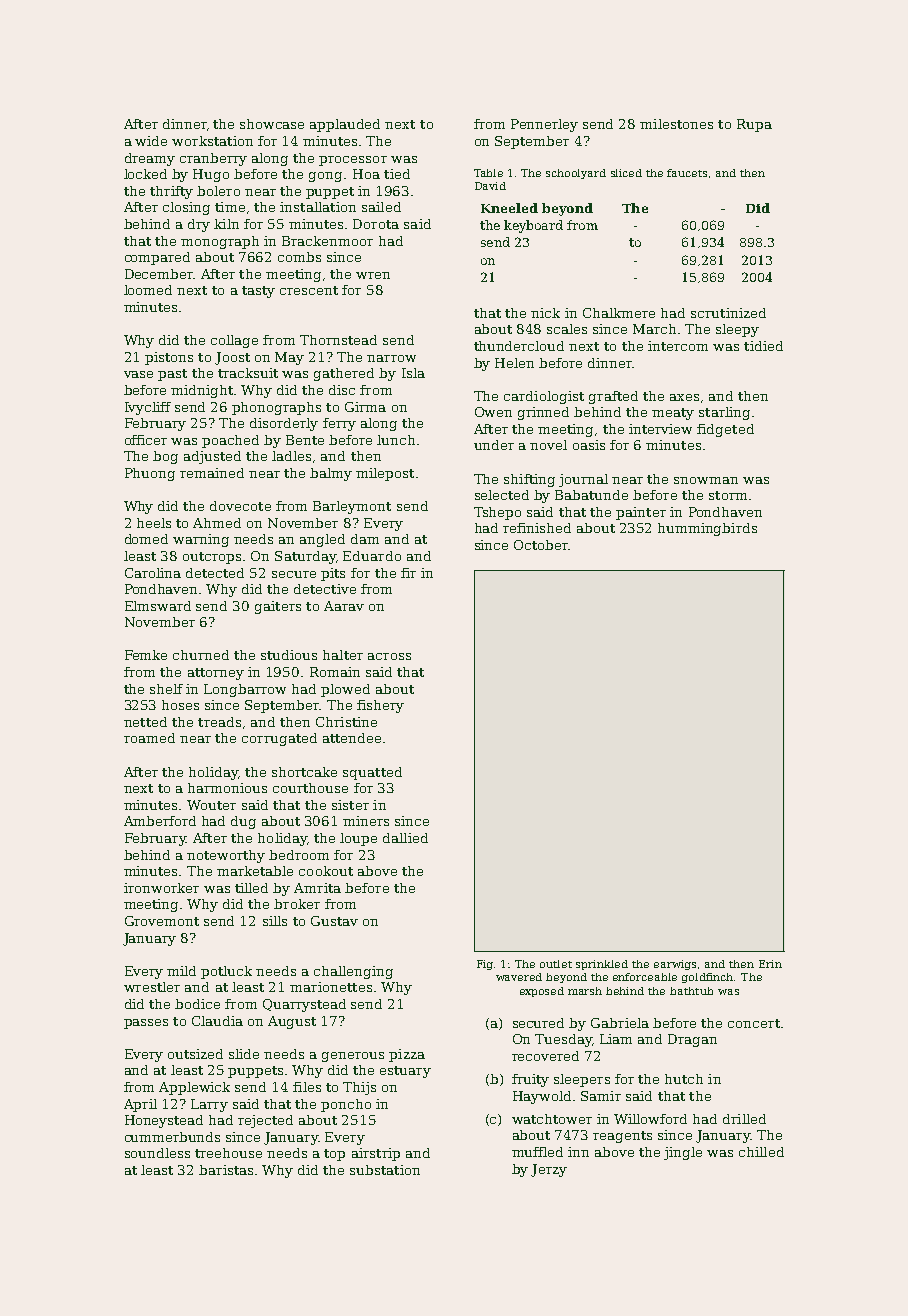 This image has height=1316, width=908. Describe the element at coordinates (157, 1153) in the image. I see `soundless` at that location.
